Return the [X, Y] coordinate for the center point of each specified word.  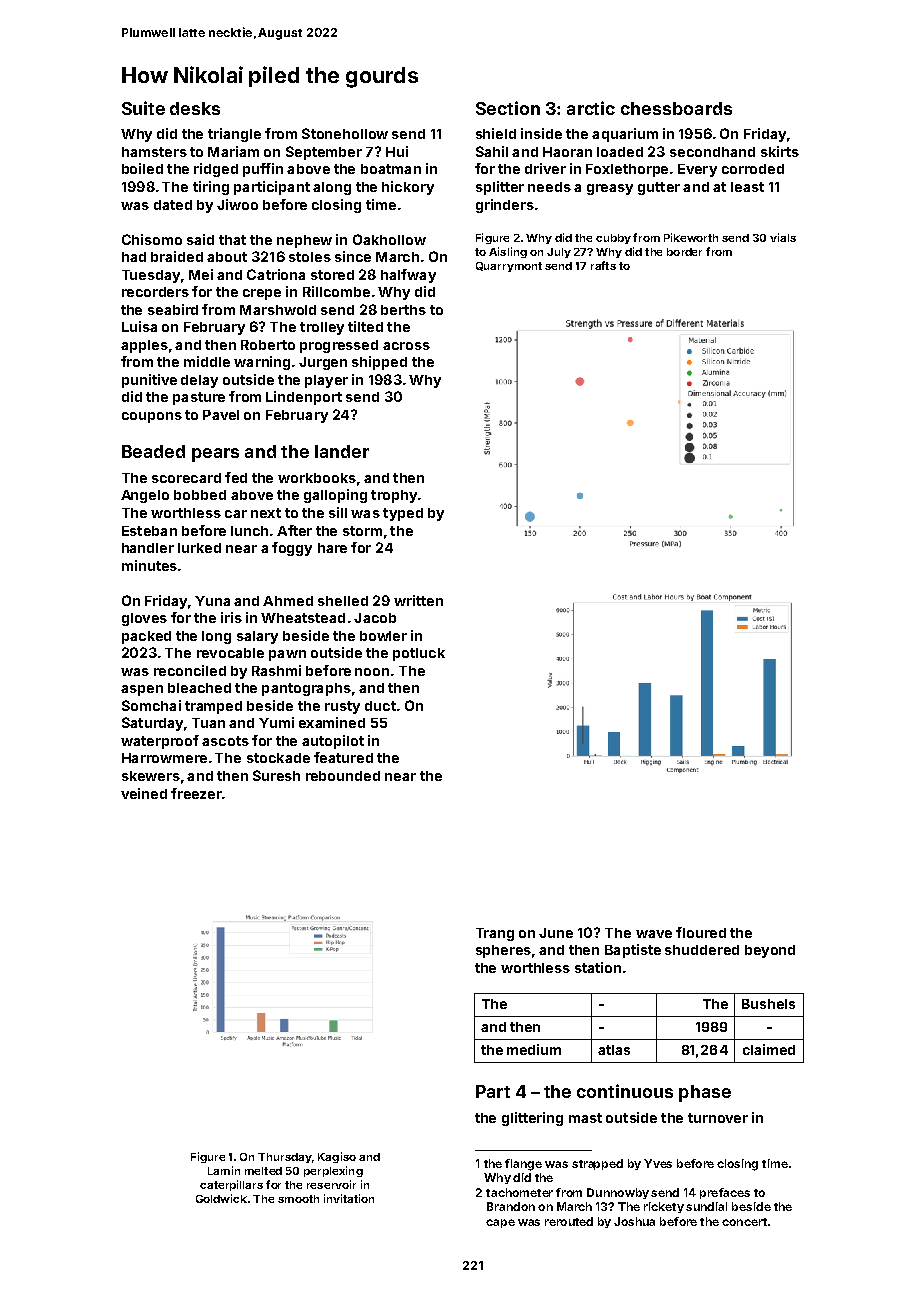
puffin [263, 170]
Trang [495, 934]
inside [541, 133]
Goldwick [221, 1198]
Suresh [276, 775]
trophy [394, 496]
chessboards [676, 108]
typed [403, 514]
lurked [199, 548]
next [266, 513]
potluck [419, 654]
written [418, 600]
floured [701, 932]
